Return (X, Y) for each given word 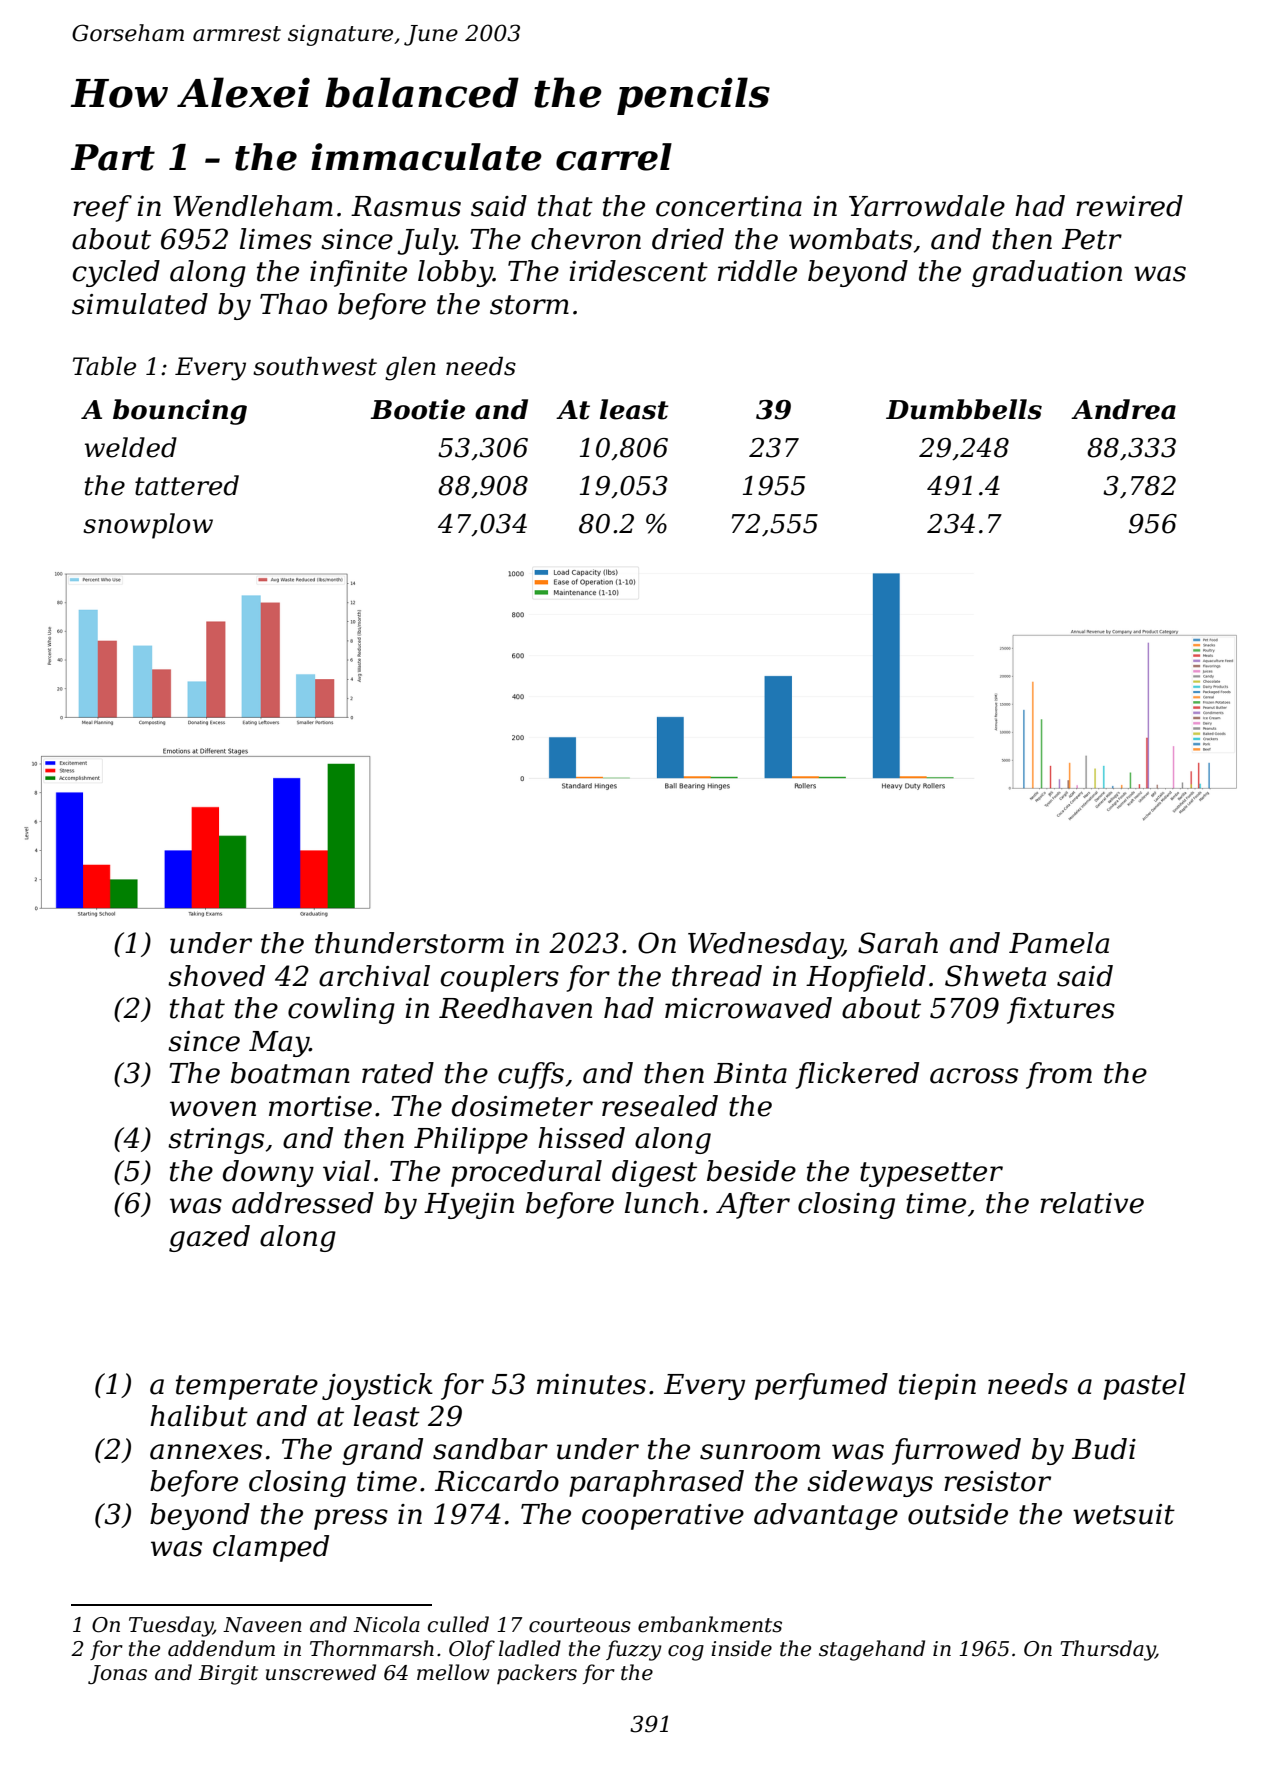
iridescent (638, 271)
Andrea (1123, 409)
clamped (271, 1548)
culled (458, 1624)
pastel (1144, 1386)
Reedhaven (515, 1008)
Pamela (1059, 943)
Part (113, 157)
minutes (591, 1384)
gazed (209, 1238)
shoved (216, 976)
